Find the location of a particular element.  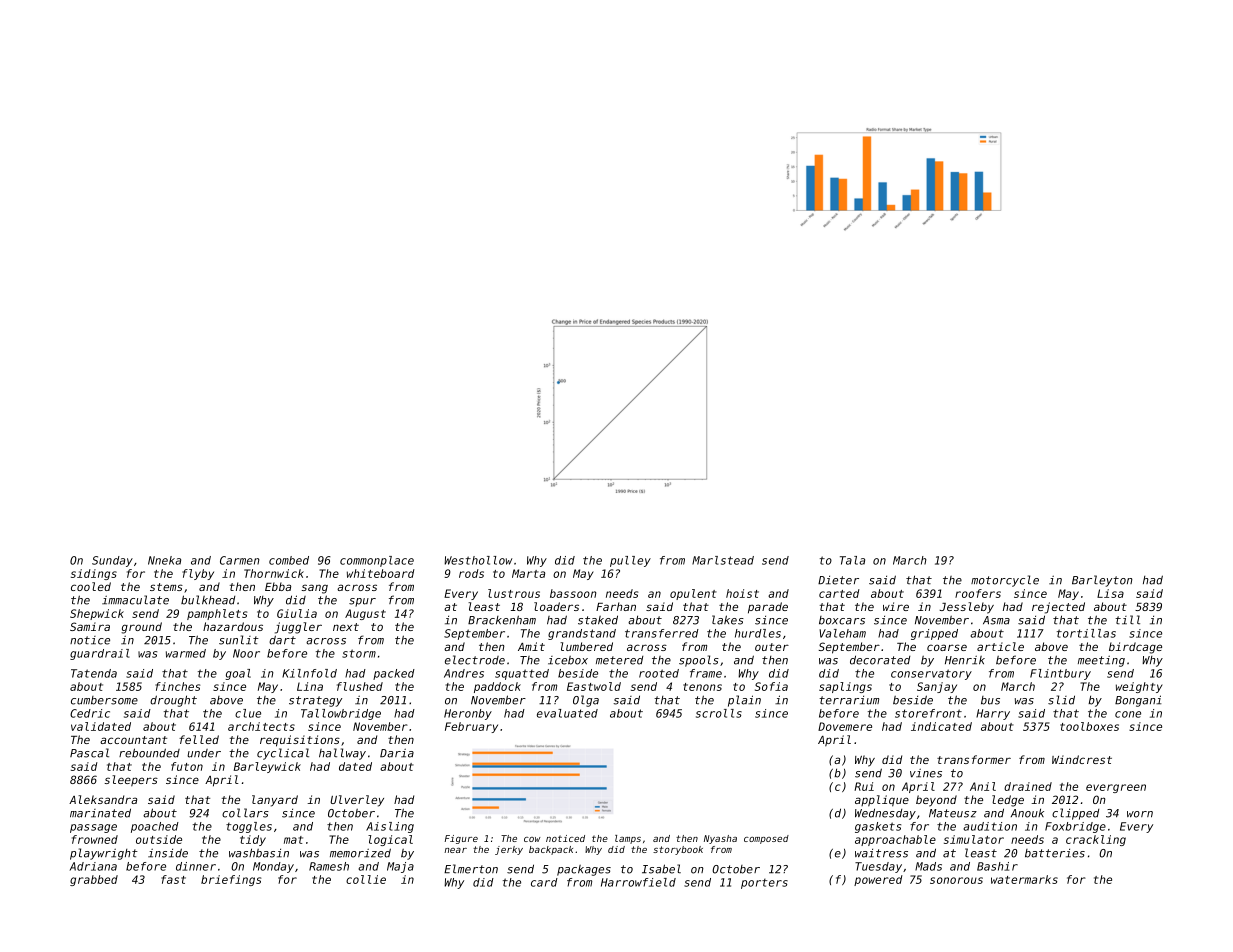

Giulia is located at coordinates (297, 613).
